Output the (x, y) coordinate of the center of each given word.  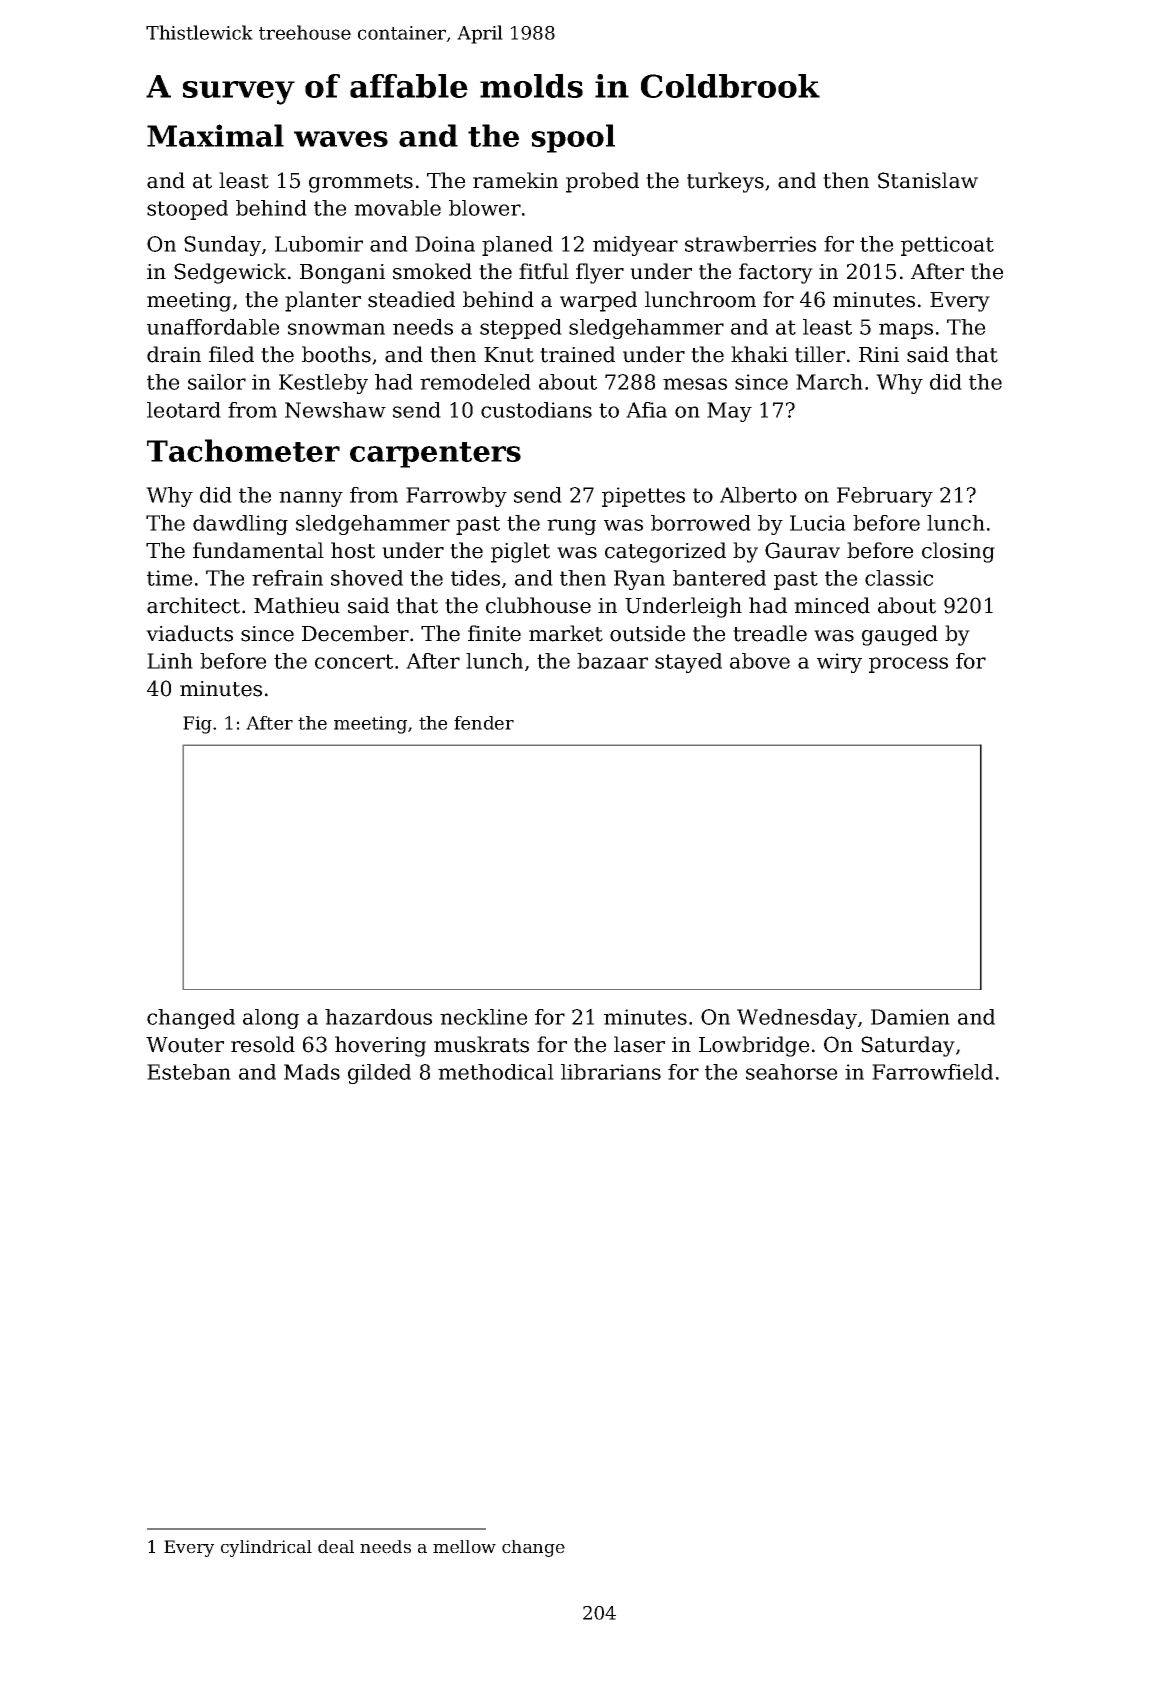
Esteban (189, 1072)
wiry (839, 663)
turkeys (725, 182)
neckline (483, 1017)
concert (354, 661)
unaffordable (213, 327)
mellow (464, 1547)
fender (484, 723)
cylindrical (266, 1548)
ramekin (515, 180)
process (908, 665)
